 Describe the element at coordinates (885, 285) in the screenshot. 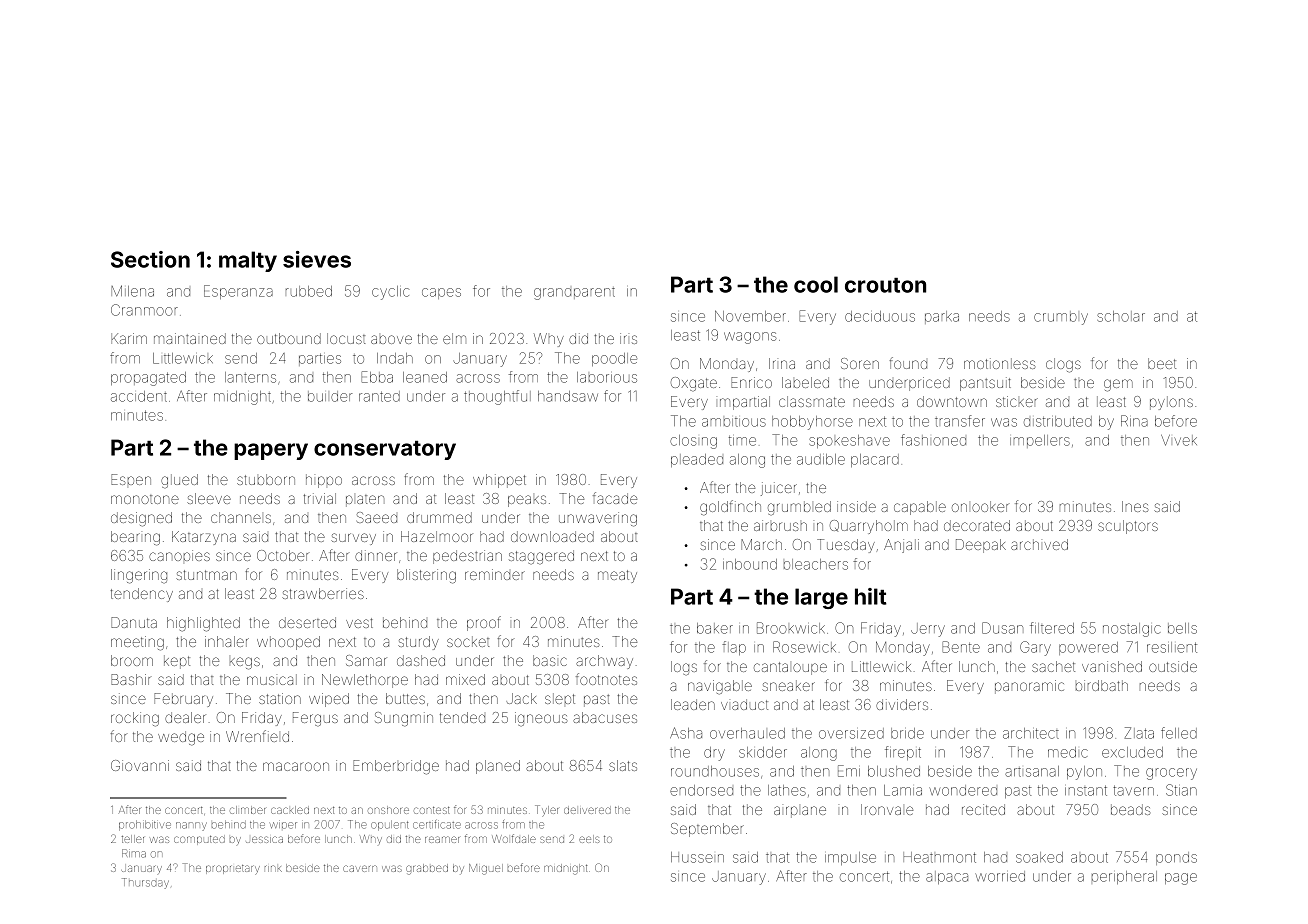

I see `crouton` at that location.
